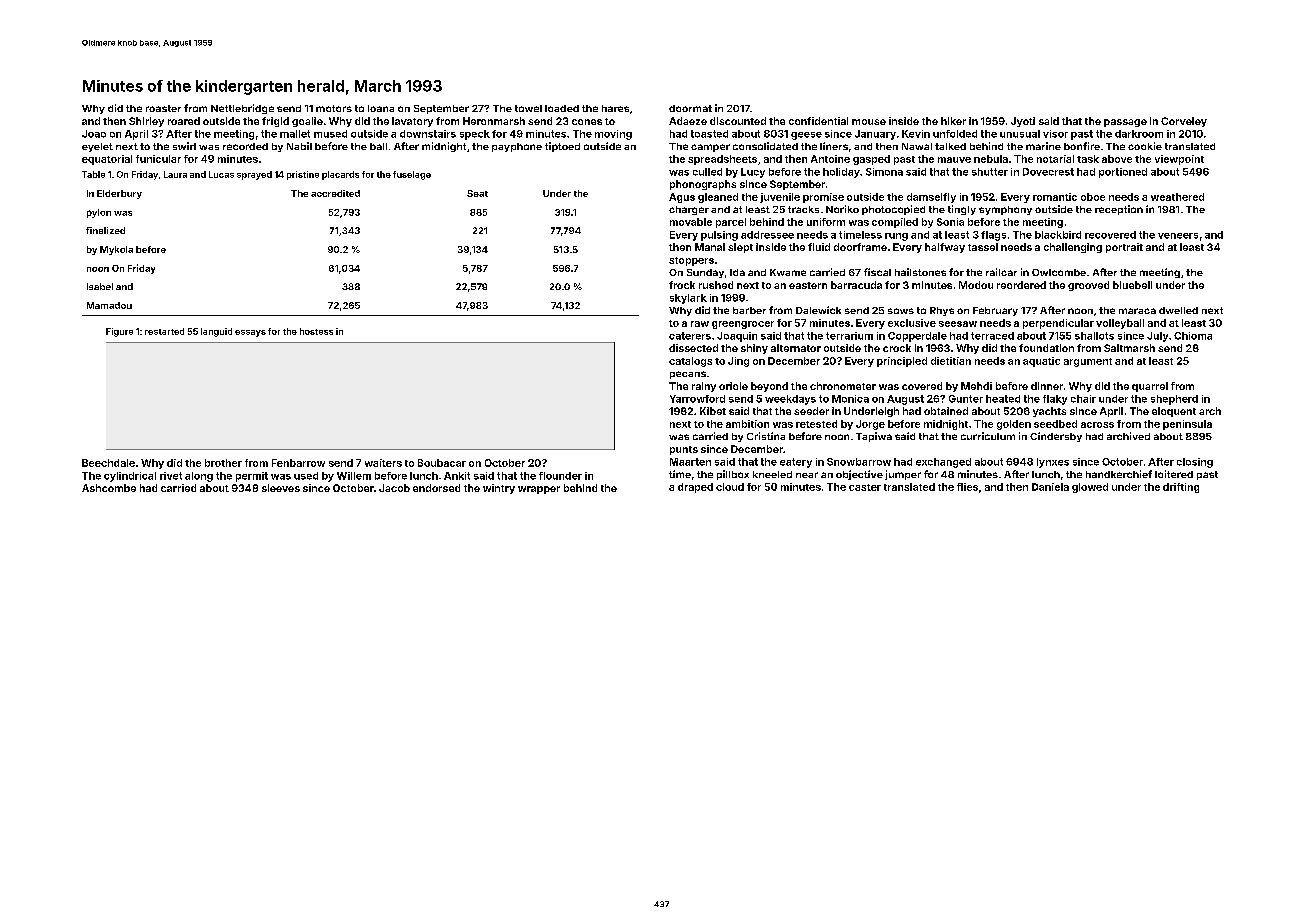 The image size is (1308, 924). What do you see at coordinates (688, 375) in the screenshot?
I see `pecans` at bounding box center [688, 375].
